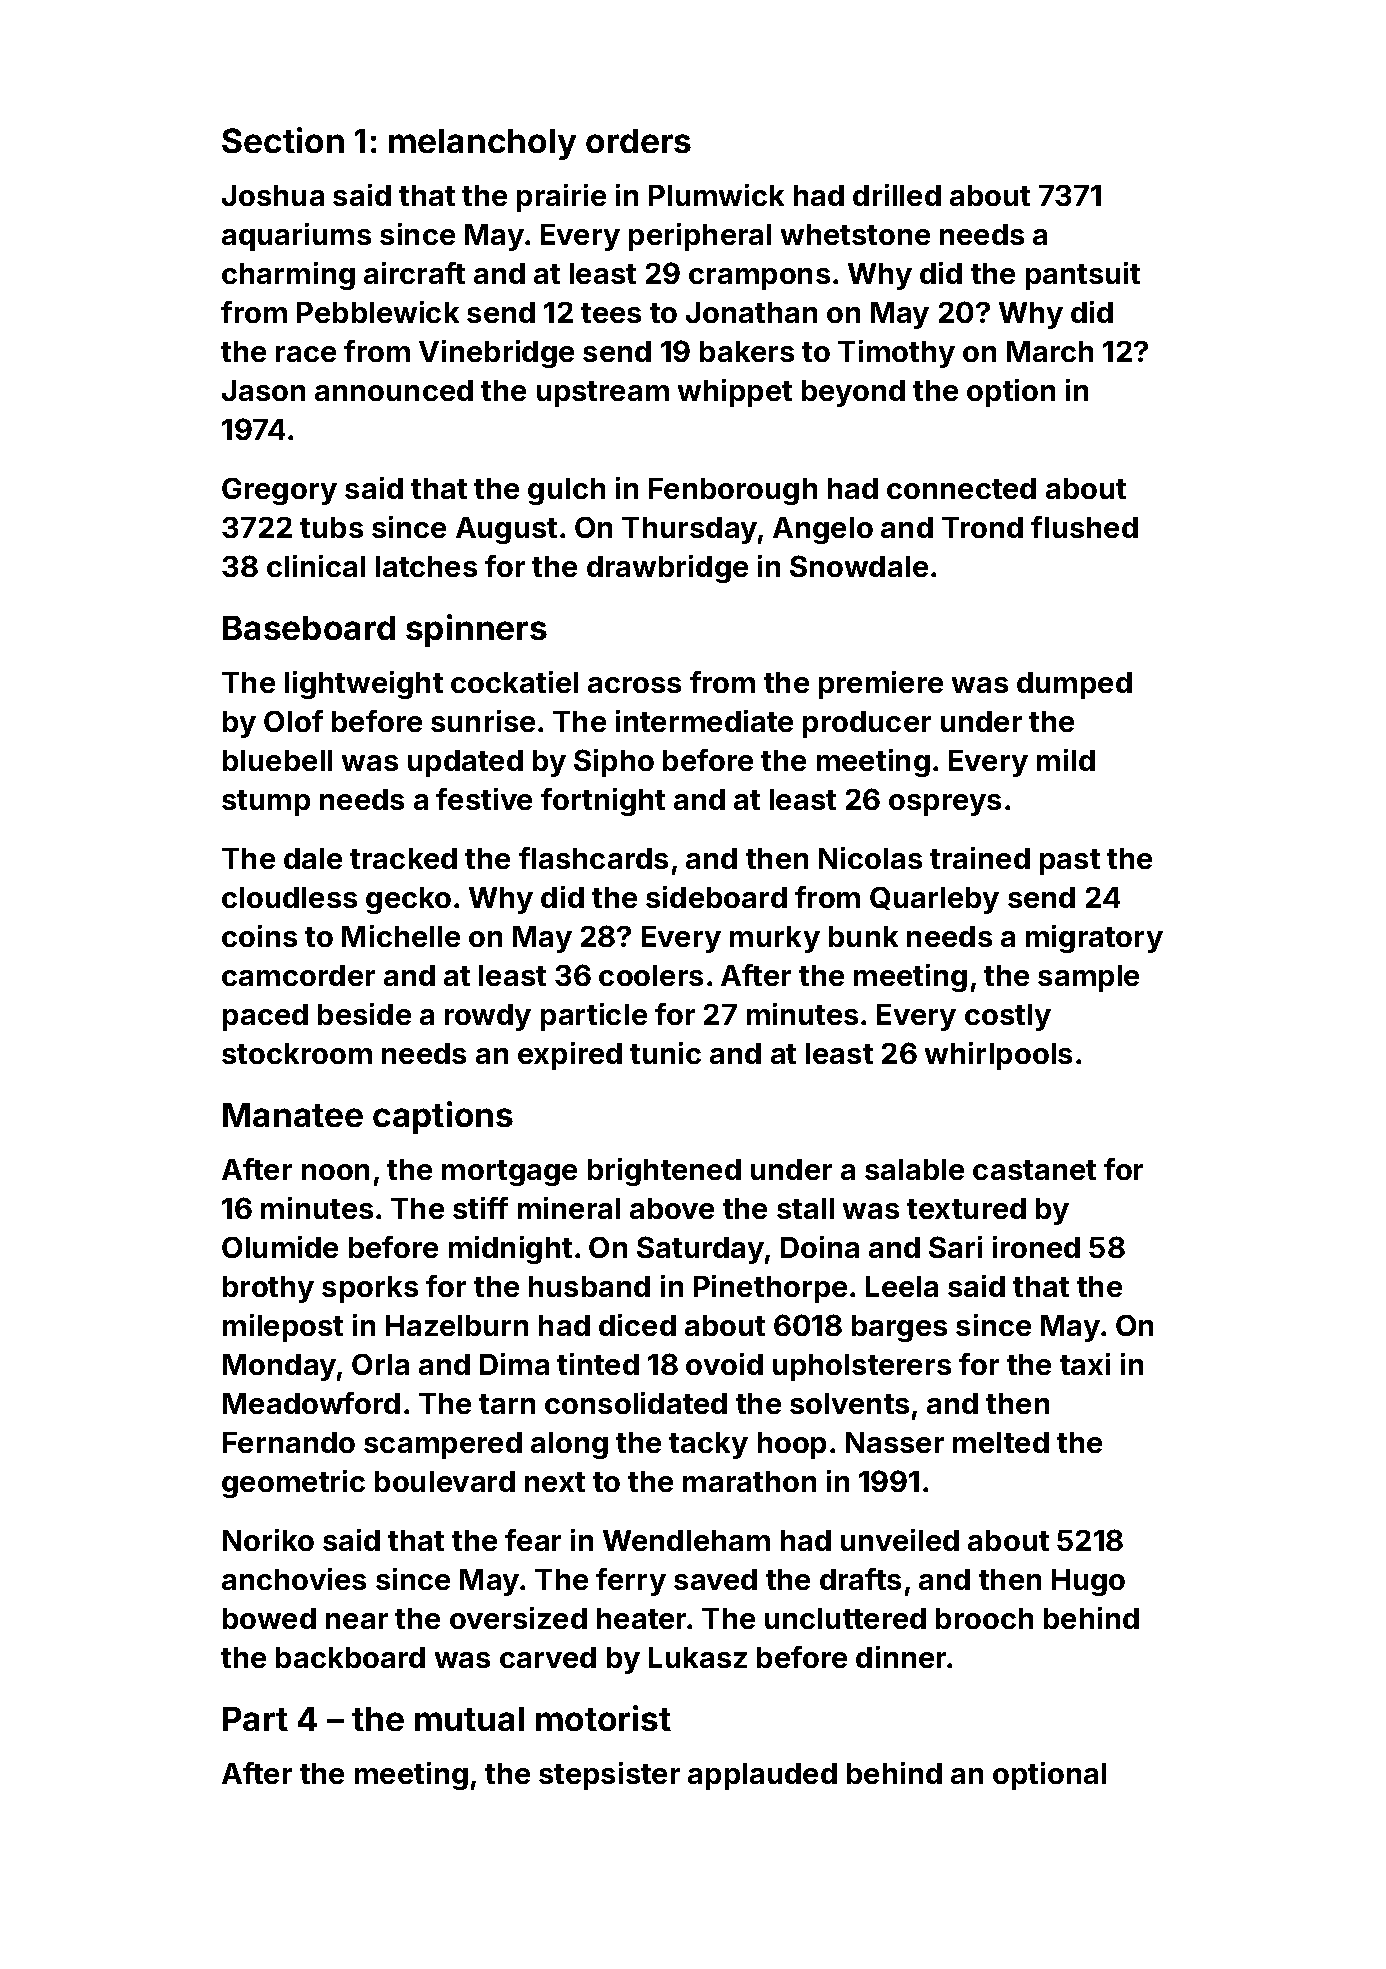 This document has width=1386, height=1969. I want to click on Dima, so click(514, 1364).
